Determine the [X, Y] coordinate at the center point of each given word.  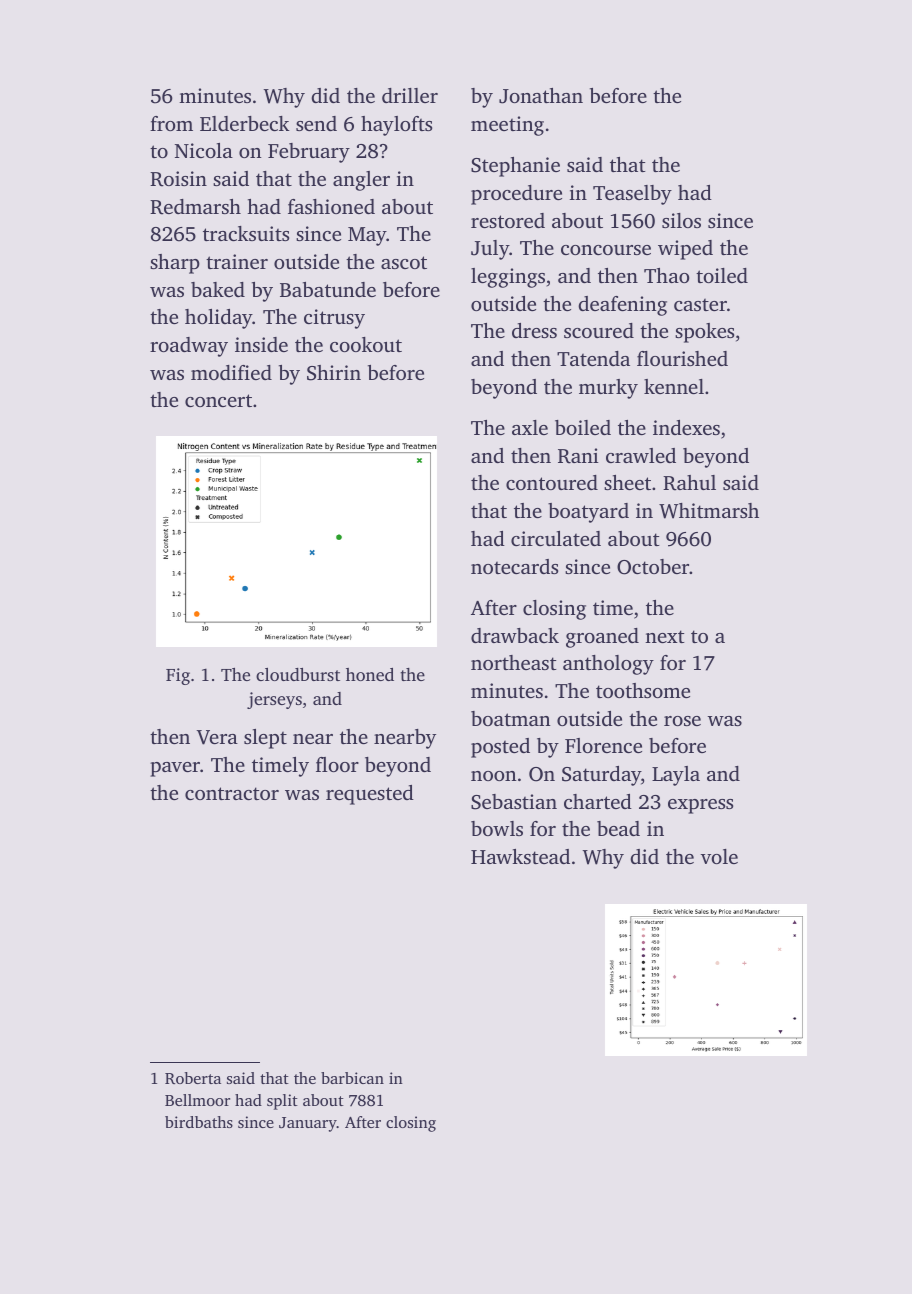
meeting [507, 126]
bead [618, 828]
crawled [641, 455]
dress [534, 330]
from [171, 123]
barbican [352, 1078]
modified [231, 372]
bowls [497, 828]
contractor [232, 793]
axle [530, 427]
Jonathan [541, 96]
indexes [686, 427]
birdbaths [199, 1122]
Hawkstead [520, 856]
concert [218, 400]
